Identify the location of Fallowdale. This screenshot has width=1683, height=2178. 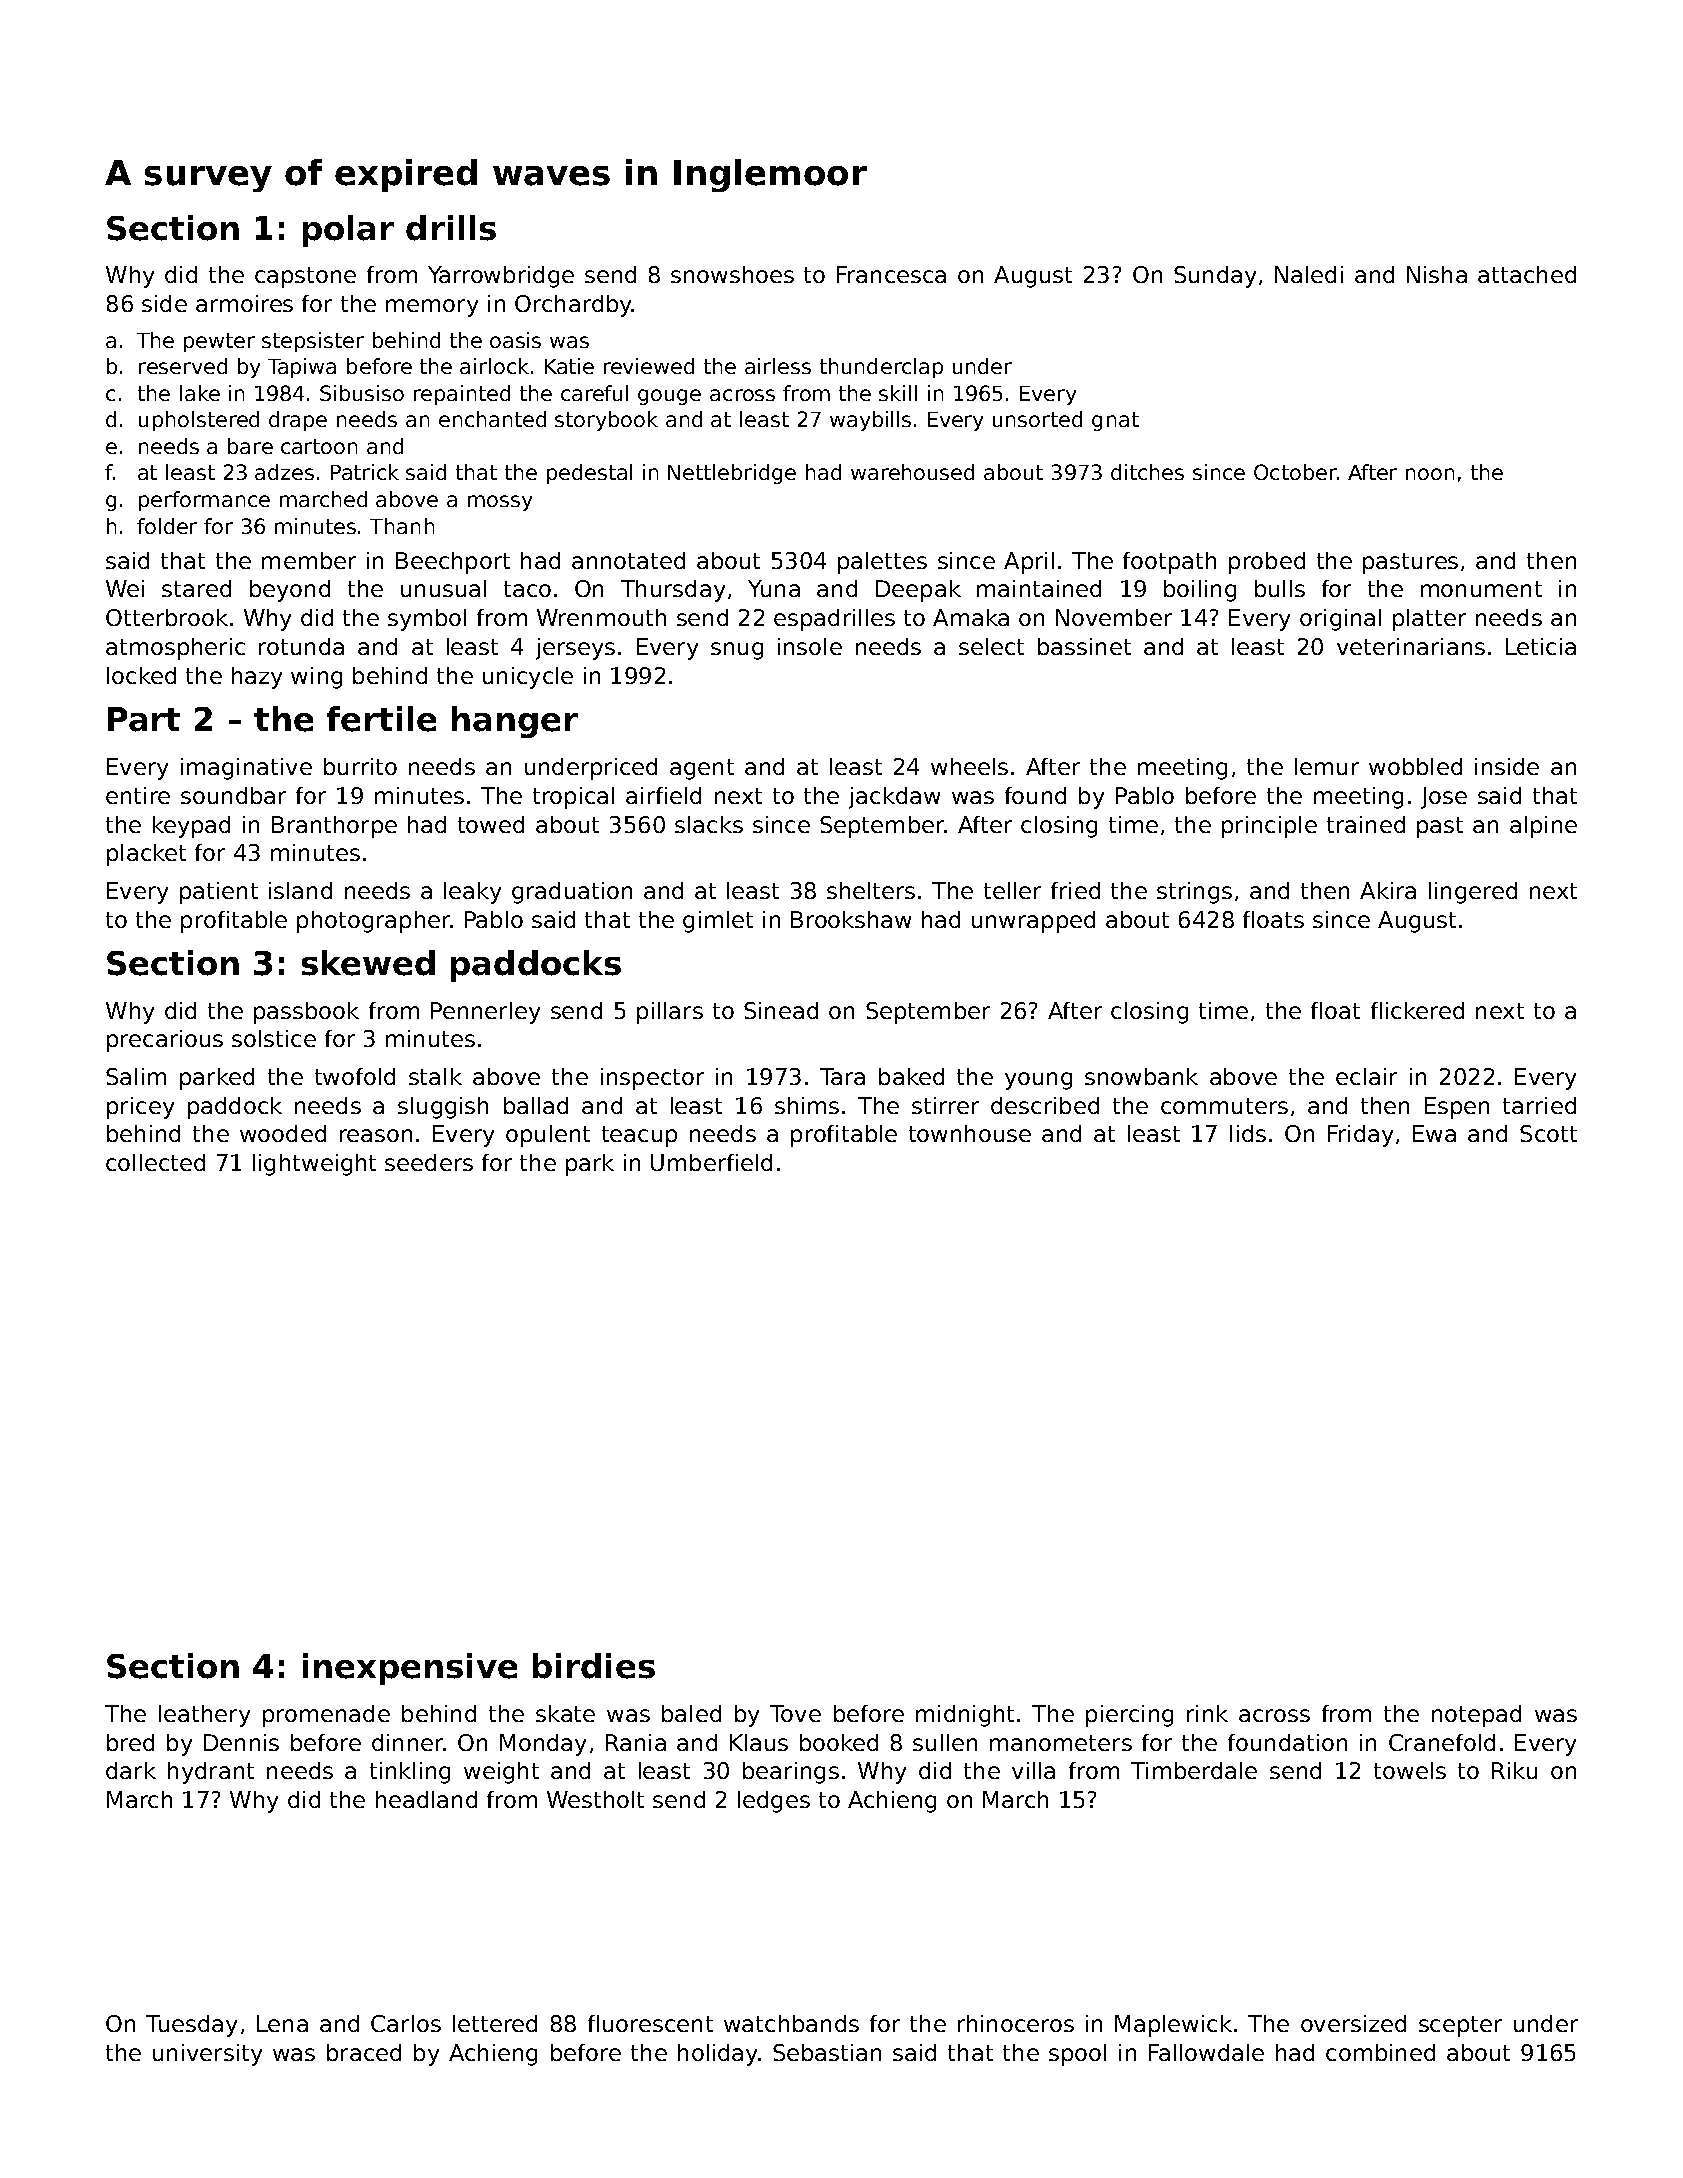
(1206, 2052).
